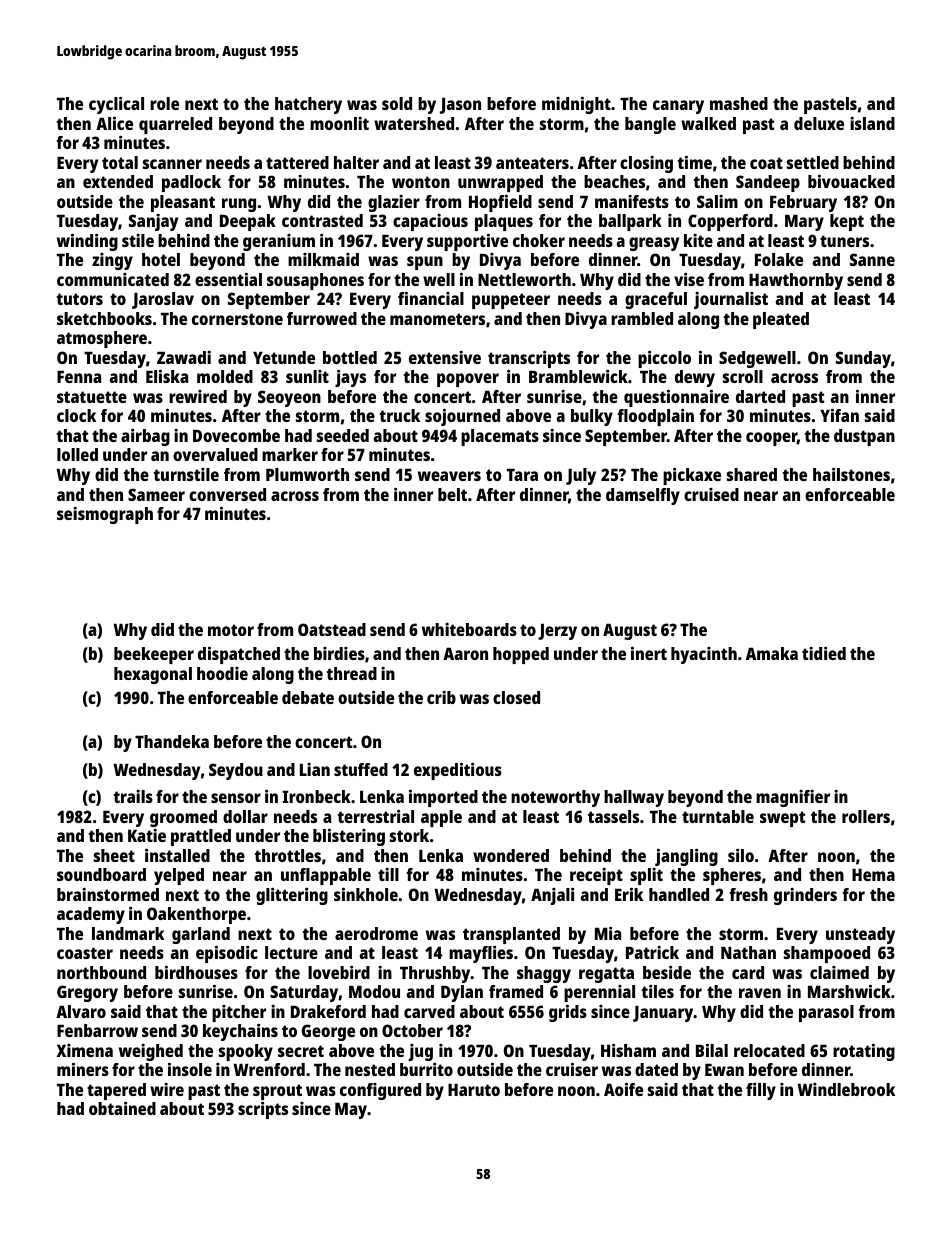  I want to click on cruised, so click(711, 494).
